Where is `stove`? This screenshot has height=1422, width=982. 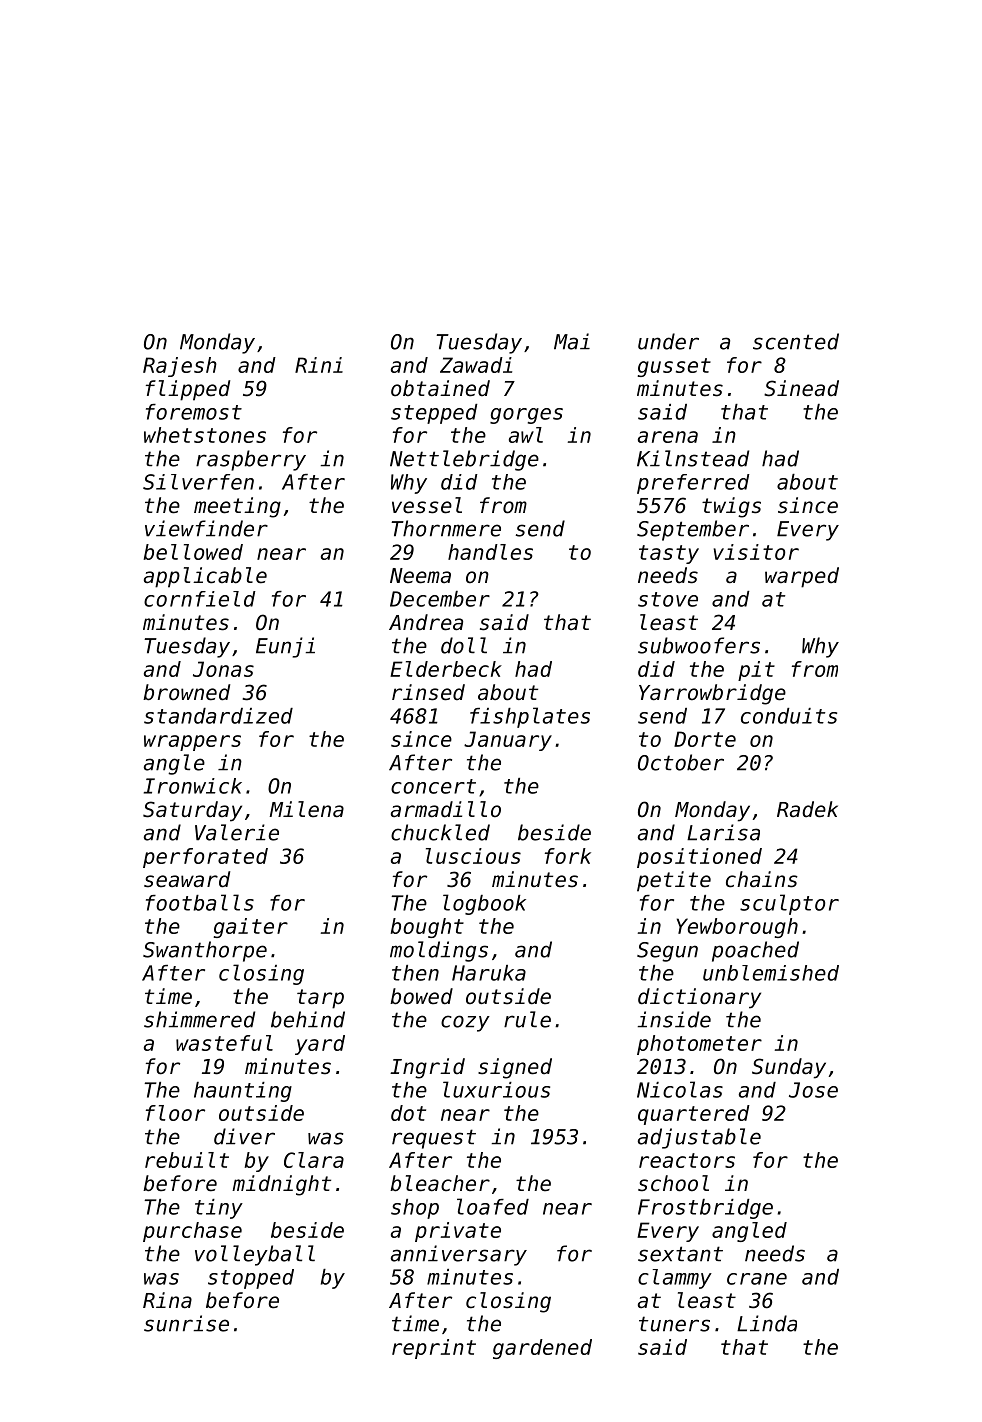 stove is located at coordinates (668, 599).
